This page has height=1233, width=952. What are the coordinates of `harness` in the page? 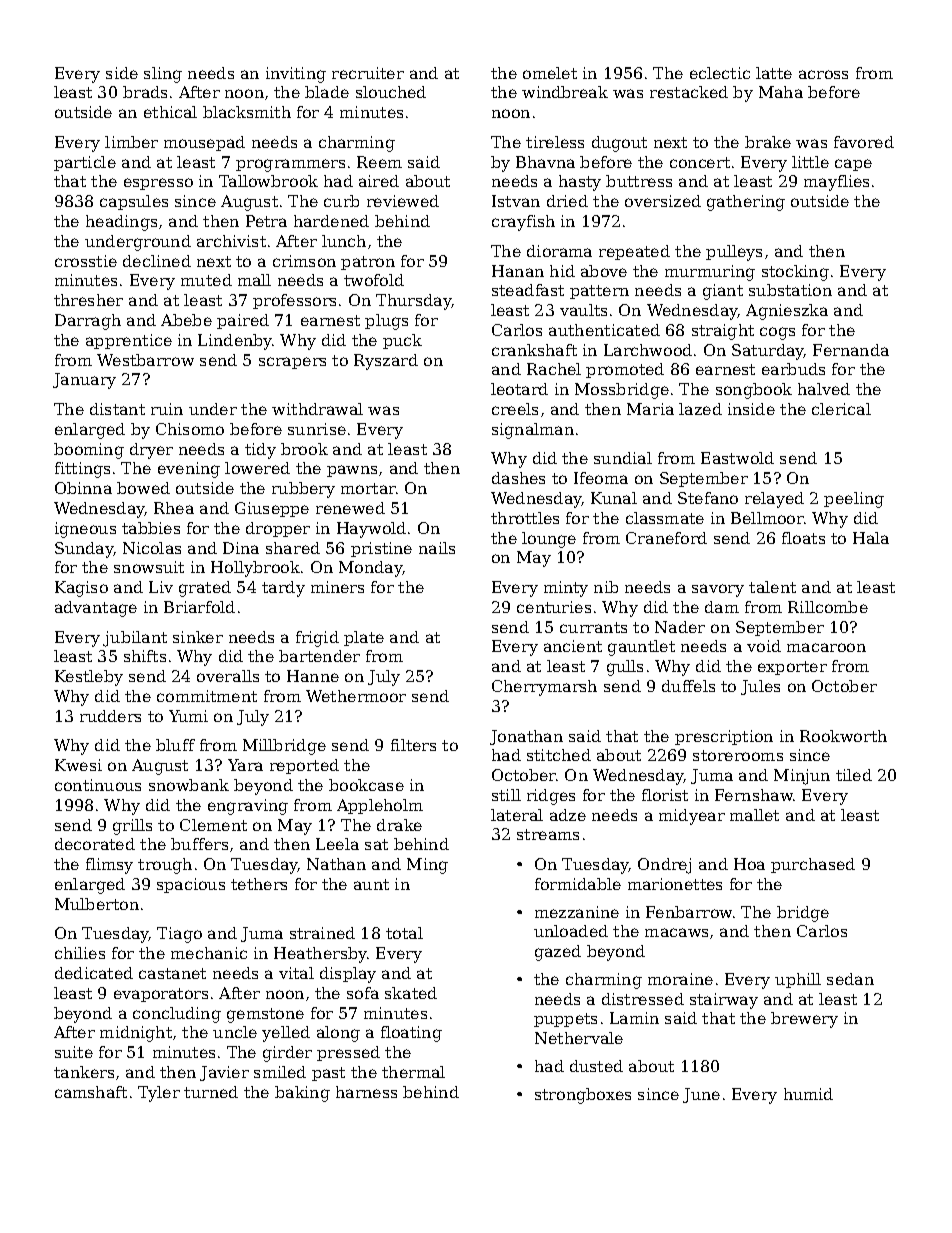 It's located at (366, 1092).
